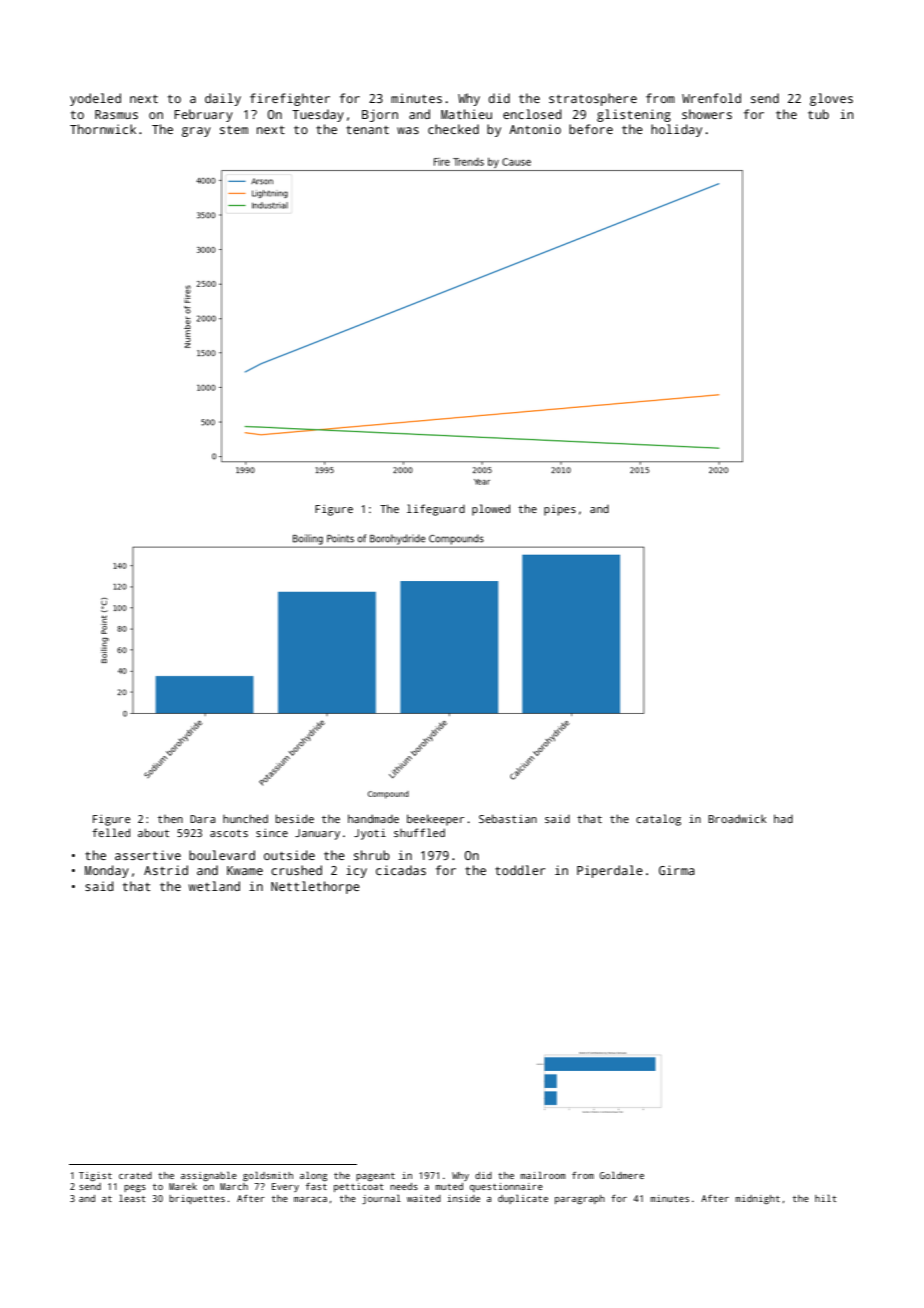 The width and height of the screenshot is (924, 1308). Describe the element at coordinates (419, 832) in the screenshot. I see `shuffled` at that location.
